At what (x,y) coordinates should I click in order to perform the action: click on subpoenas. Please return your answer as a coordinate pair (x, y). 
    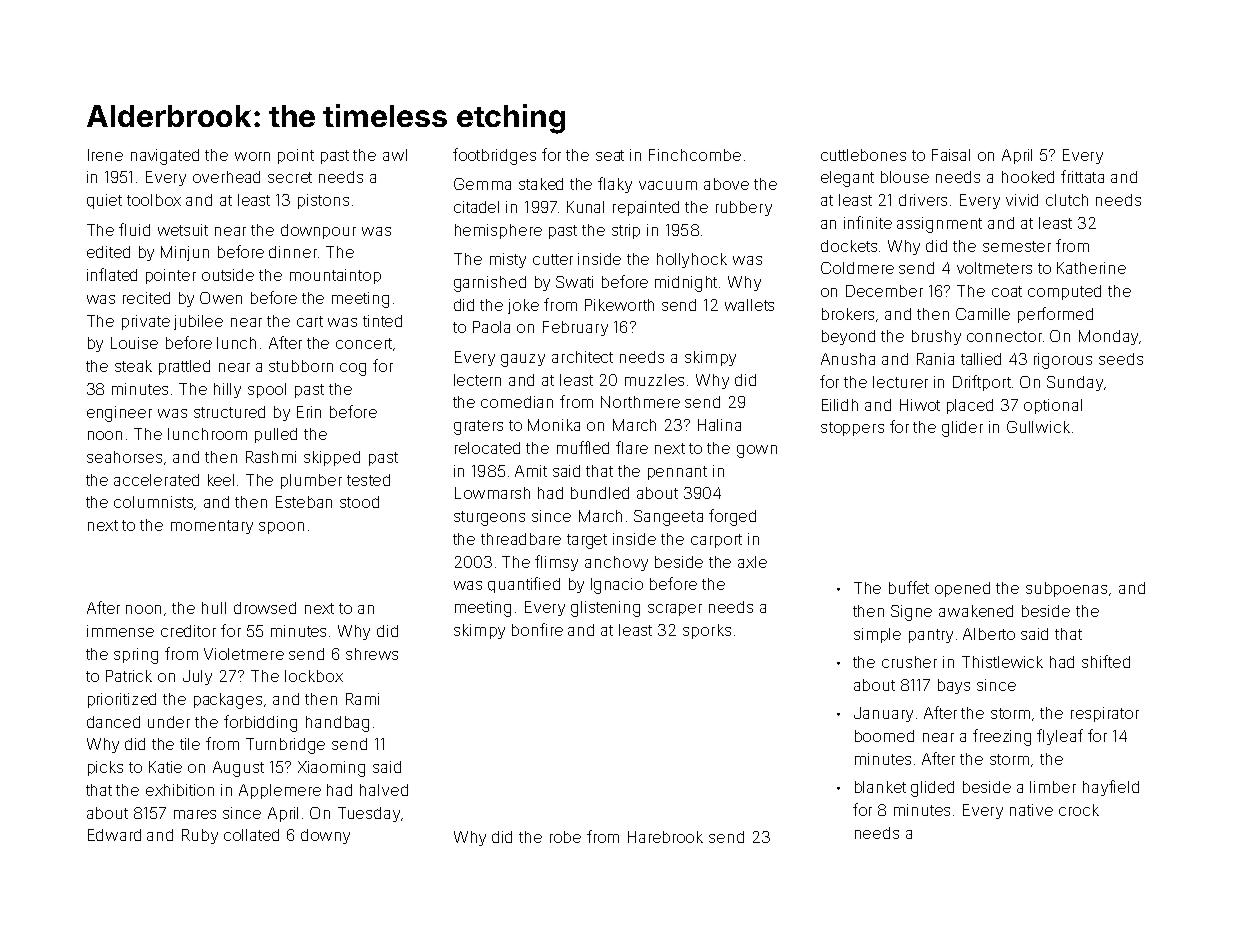
    Looking at the image, I should click on (1066, 589).
